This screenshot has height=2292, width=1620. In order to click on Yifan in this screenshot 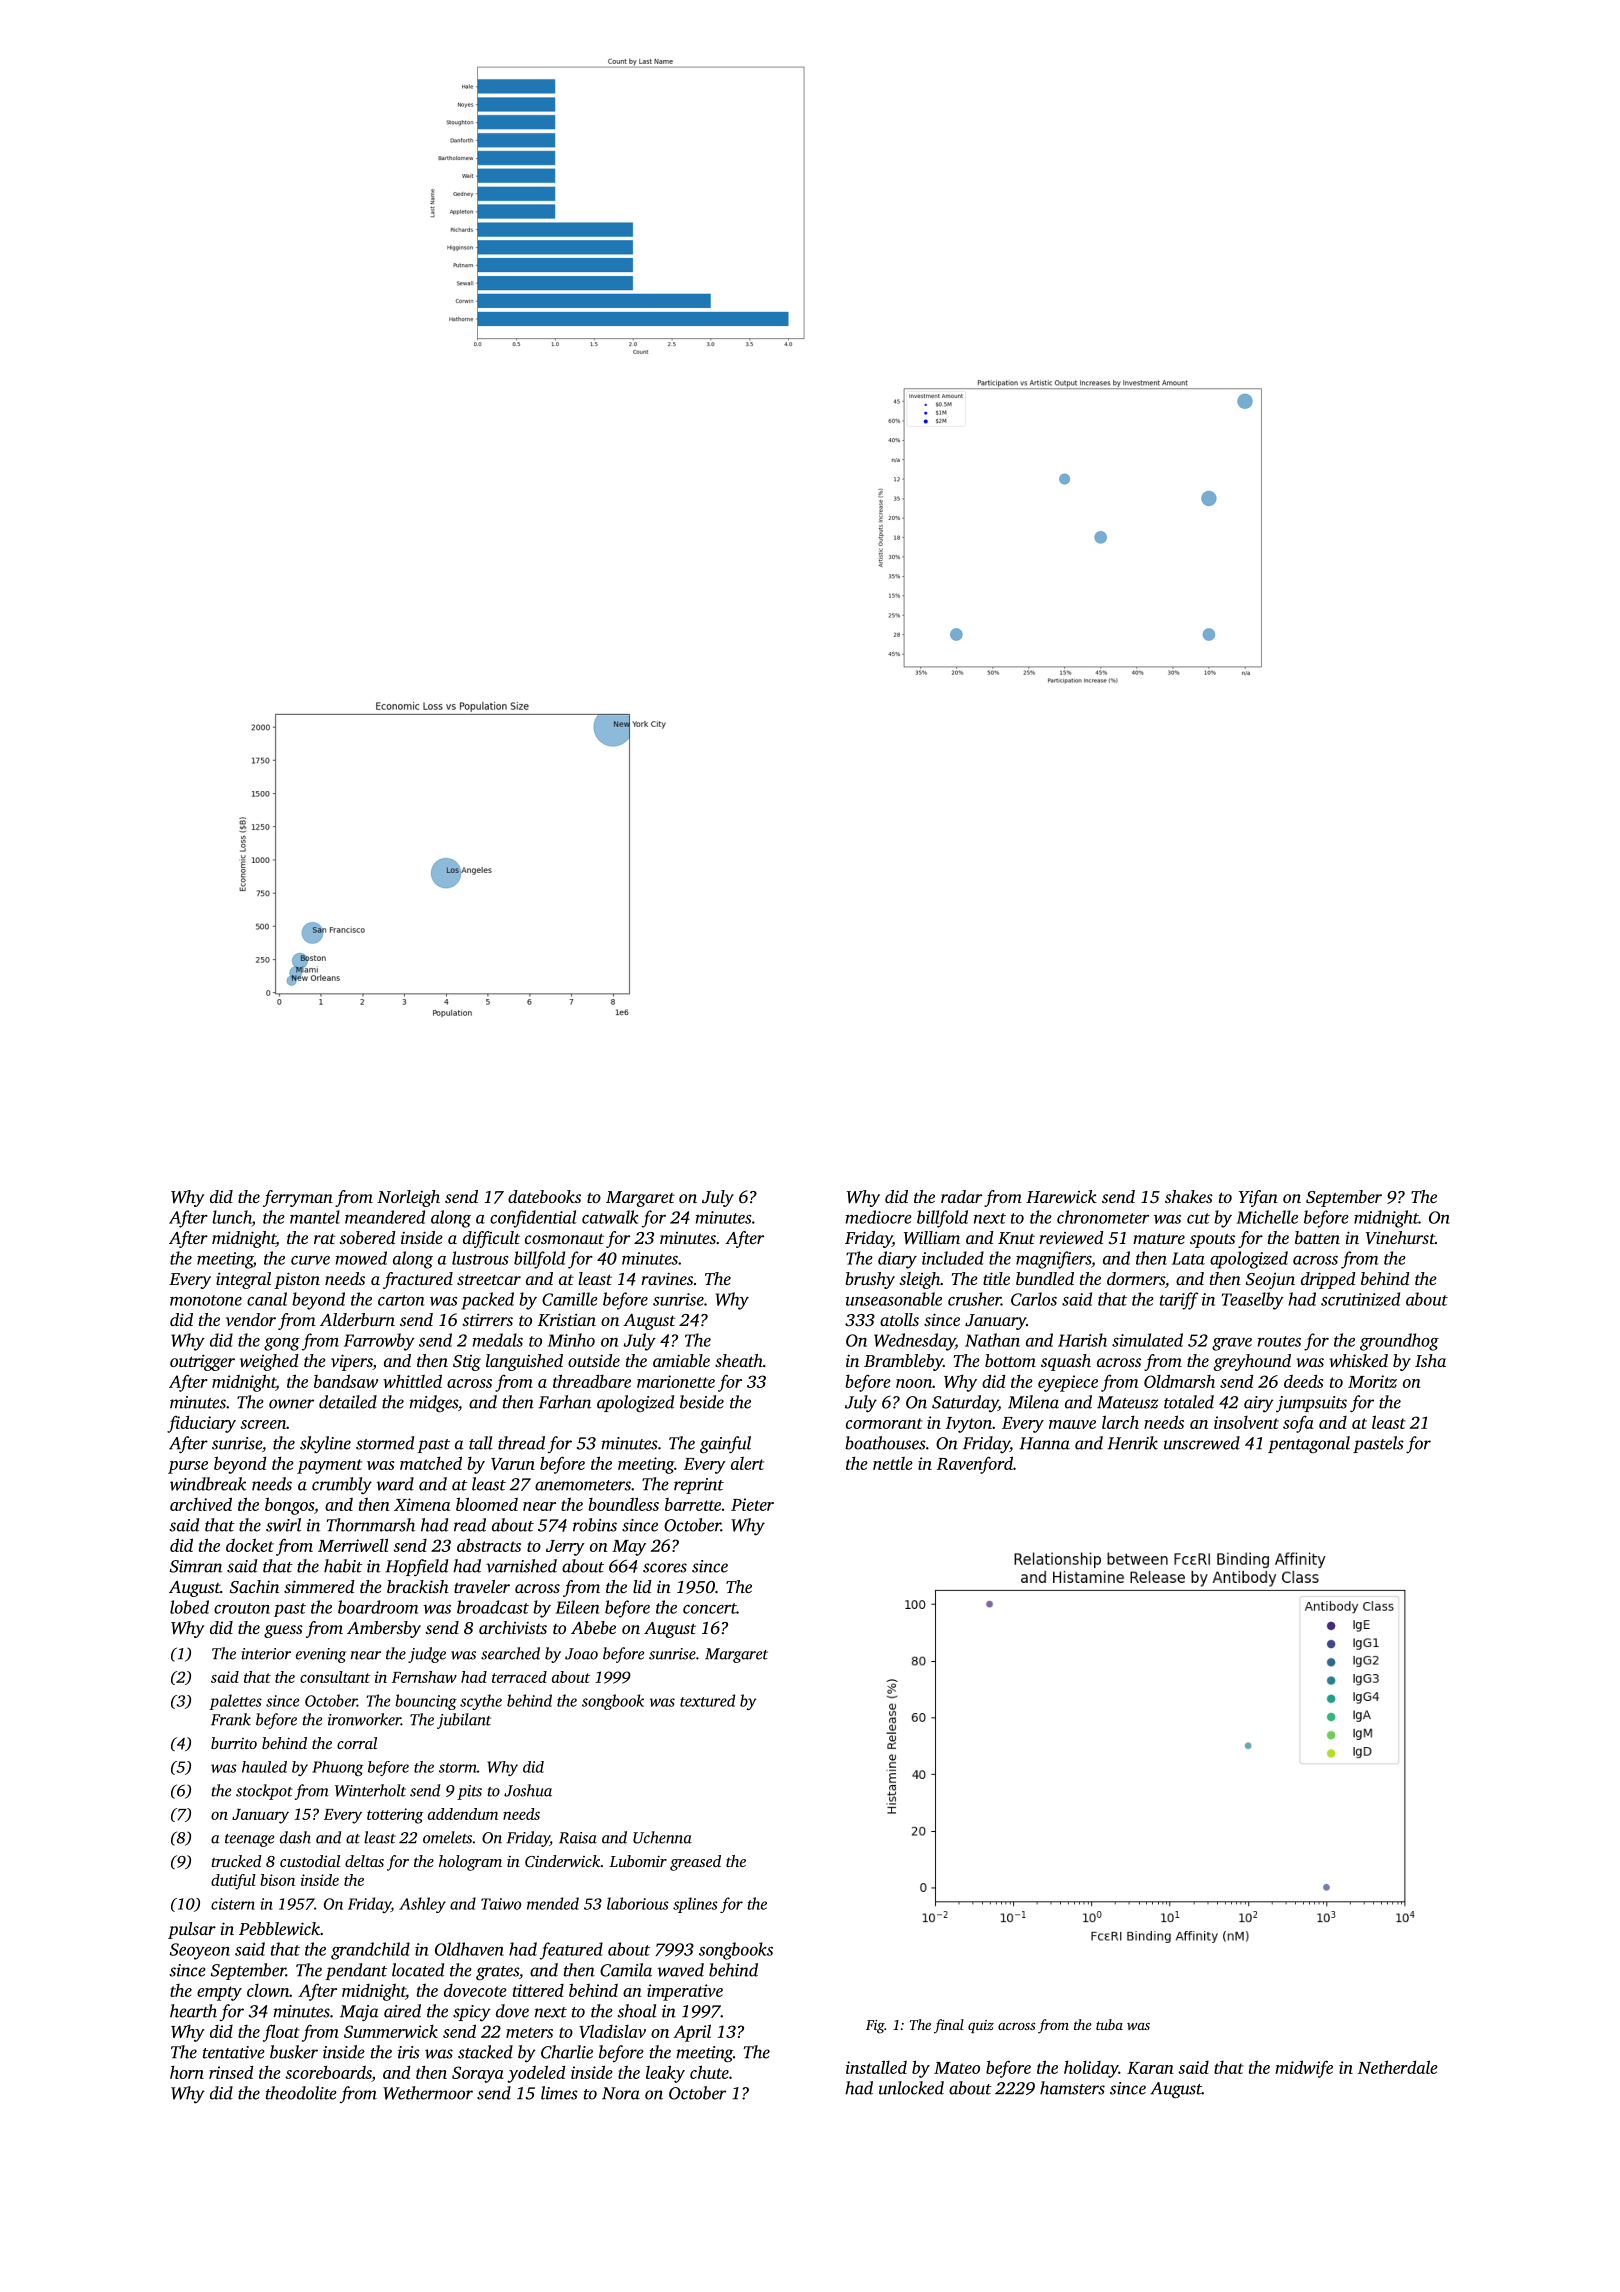, I will do `click(1258, 1198)`.
